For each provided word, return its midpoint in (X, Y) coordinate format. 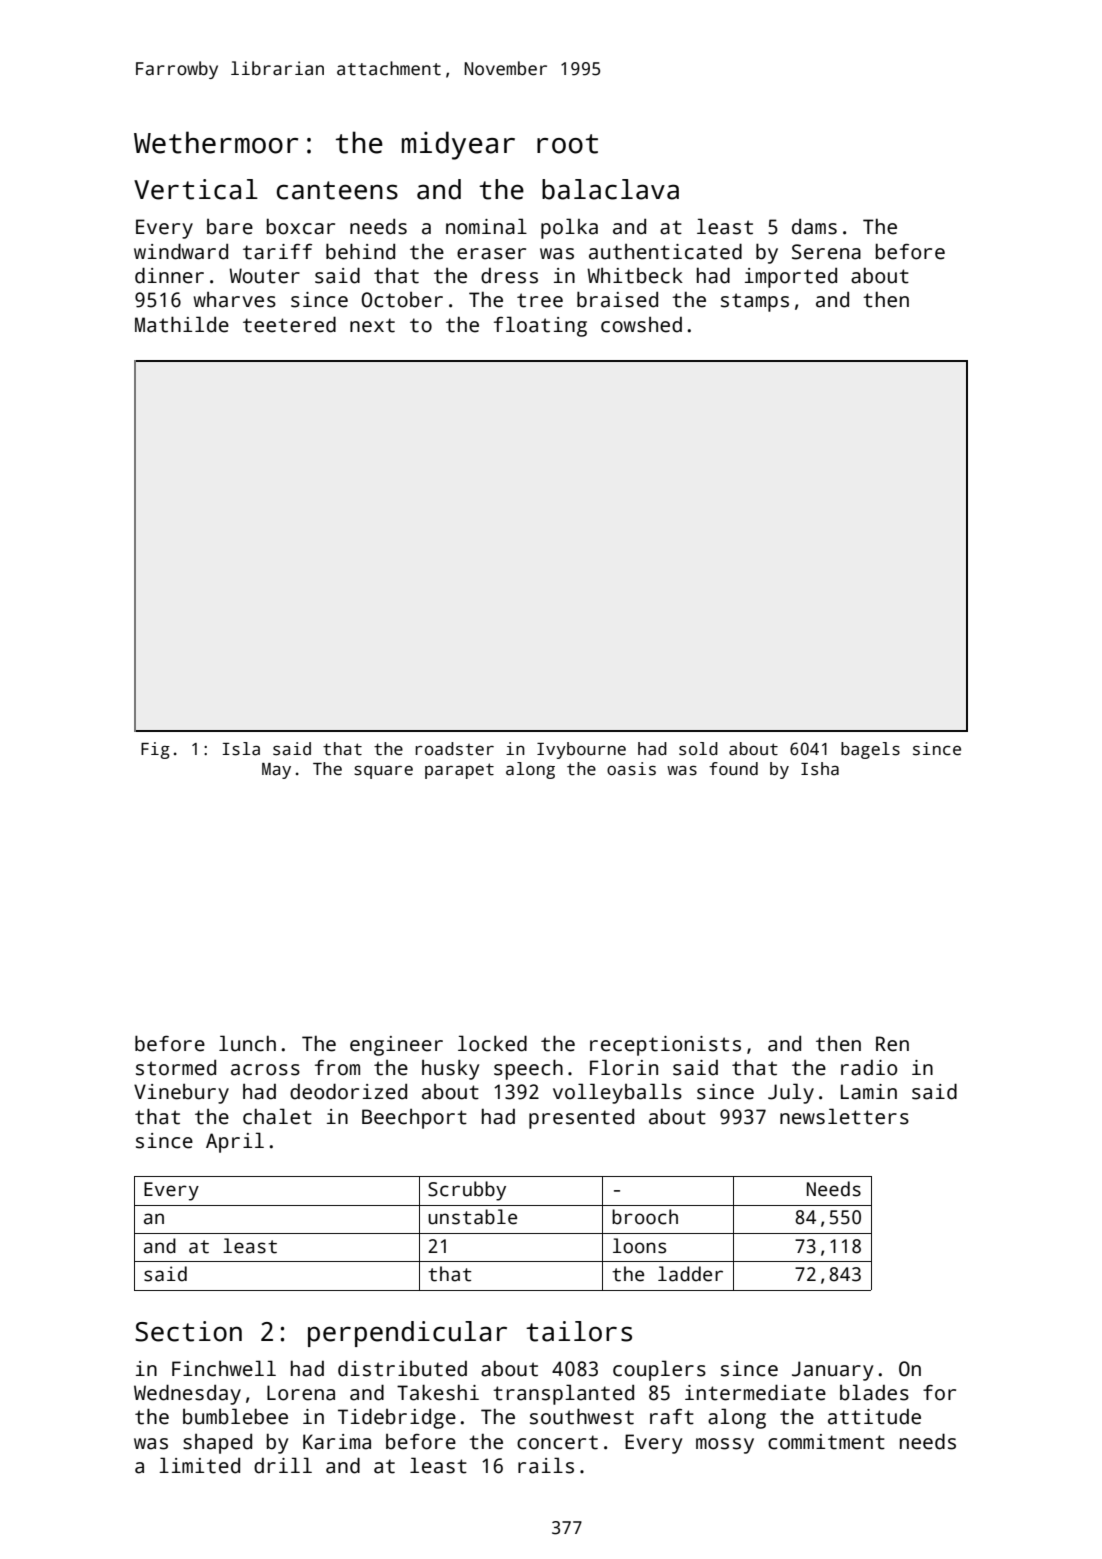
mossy (725, 1446)
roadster (455, 749)
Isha (820, 769)
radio (869, 1068)
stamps (755, 302)
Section (188, 1331)
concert (557, 1442)
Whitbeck (635, 276)
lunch (247, 1043)
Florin (624, 1067)
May (276, 771)
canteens (337, 190)
